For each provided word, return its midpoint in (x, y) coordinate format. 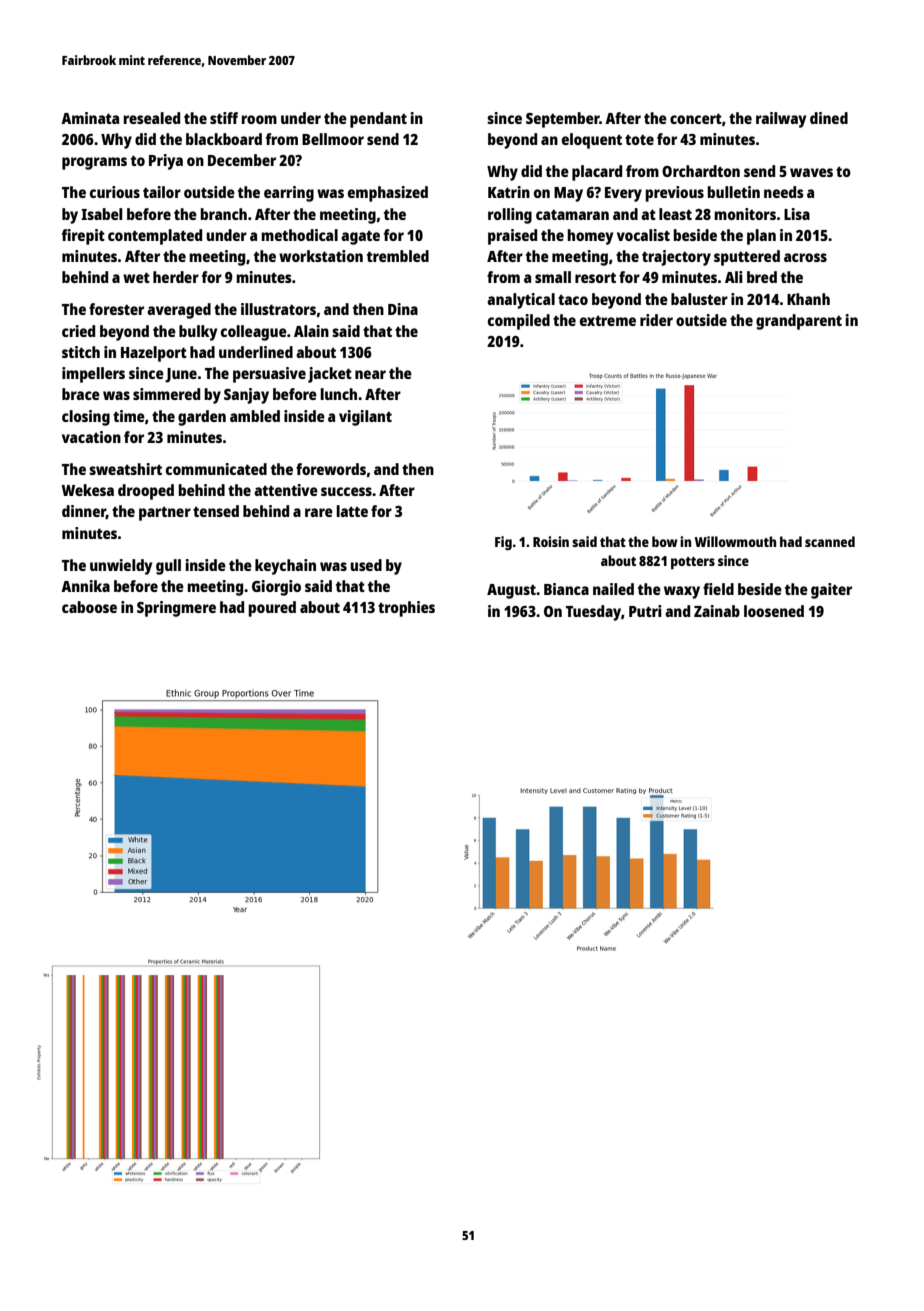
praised (512, 237)
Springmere (176, 609)
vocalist (643, 235)
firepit (83, 237)
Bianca (566, 589)
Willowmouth (735, 541)
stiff (224, 118)
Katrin (509, 192)
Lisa (797, 214)
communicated (216, 469)
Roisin (551, 541)
